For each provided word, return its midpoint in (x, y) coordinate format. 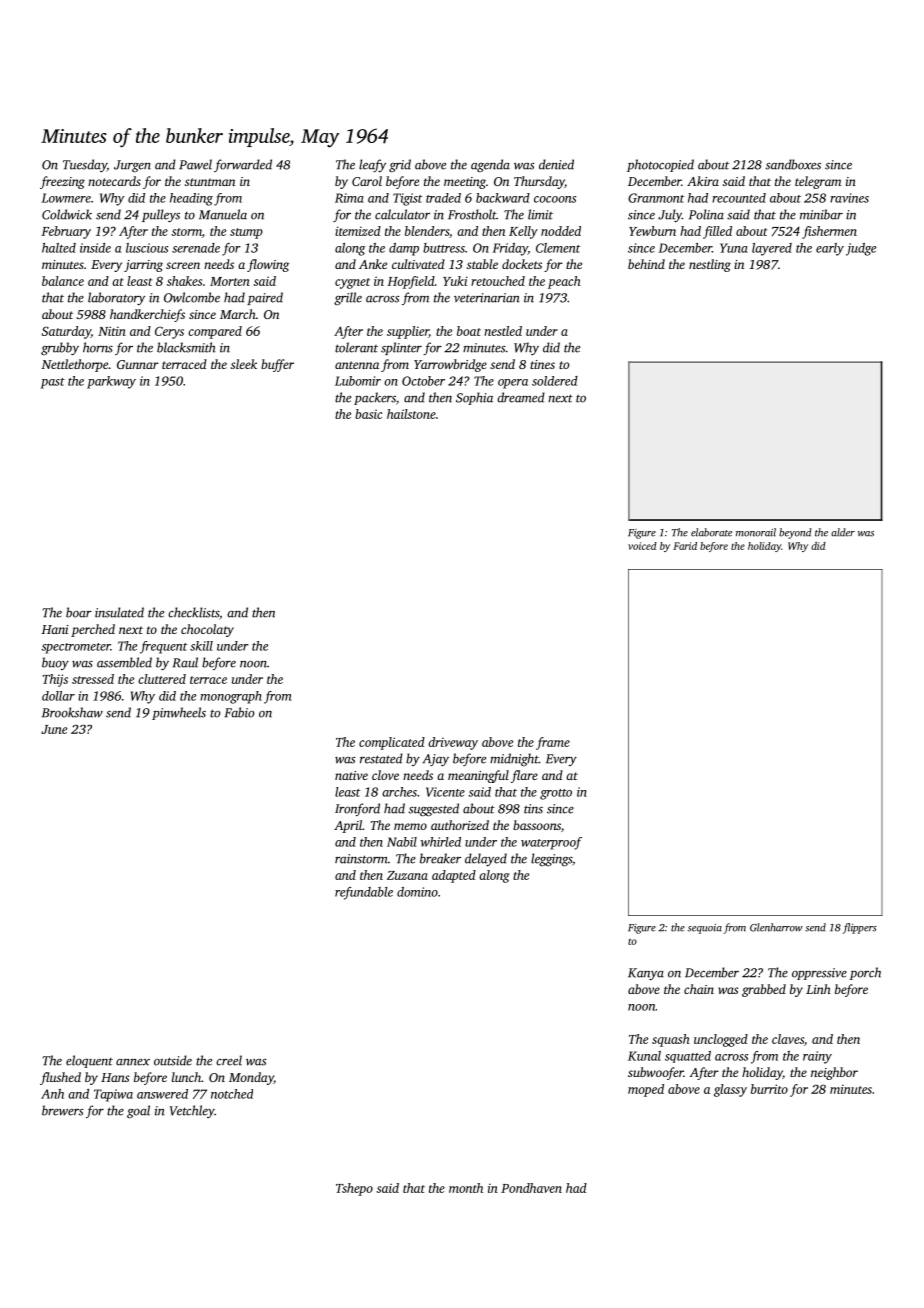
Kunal (644, 1056)
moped (646, 1090)
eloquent (89, 1061)
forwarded (243, 165)
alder (843, 532)
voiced (642, 546)
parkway (111, 382)
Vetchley (192, 1111)
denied (556, 164)
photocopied (660, 165)
